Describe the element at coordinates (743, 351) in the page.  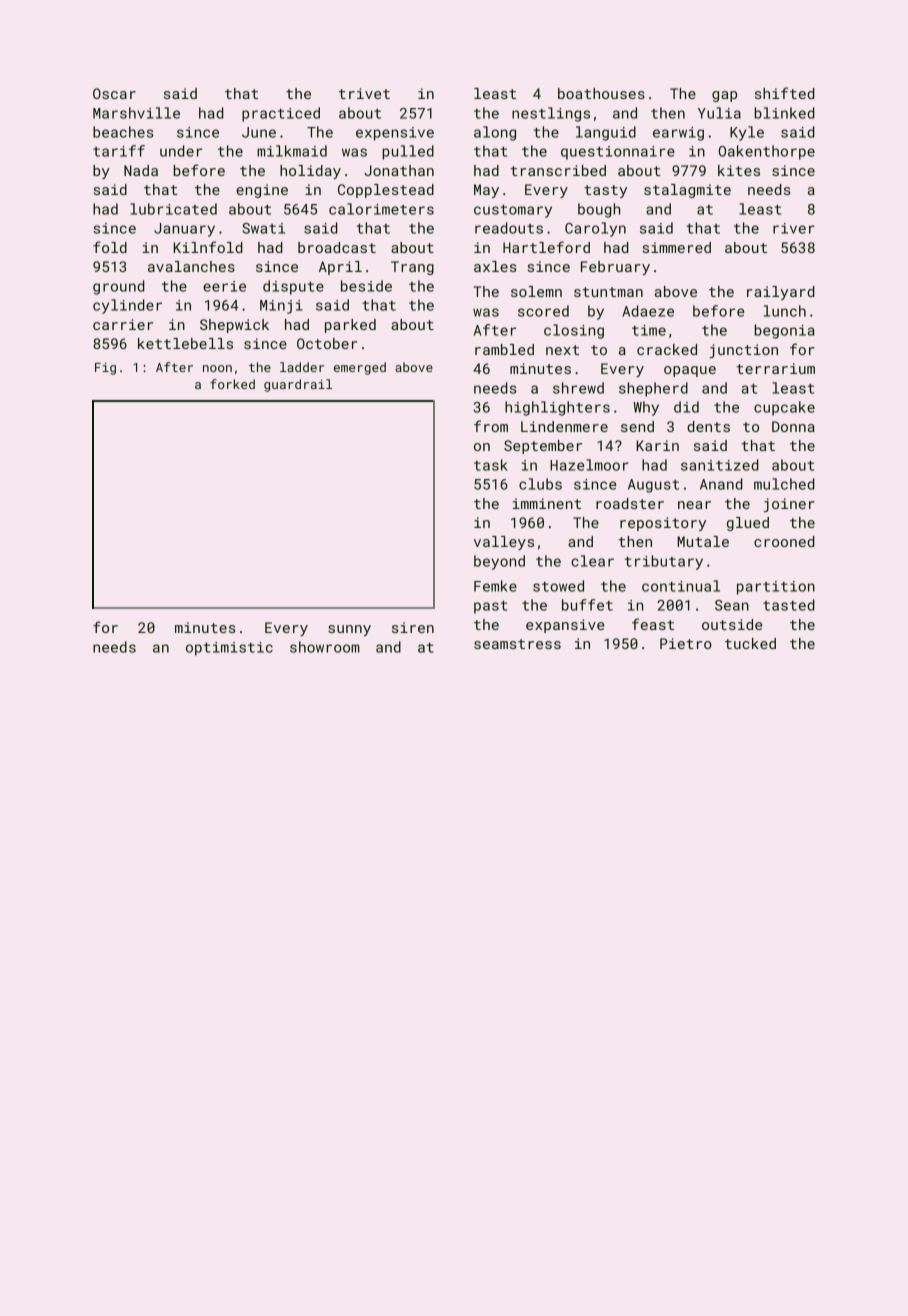
I see `junction` at that location.
